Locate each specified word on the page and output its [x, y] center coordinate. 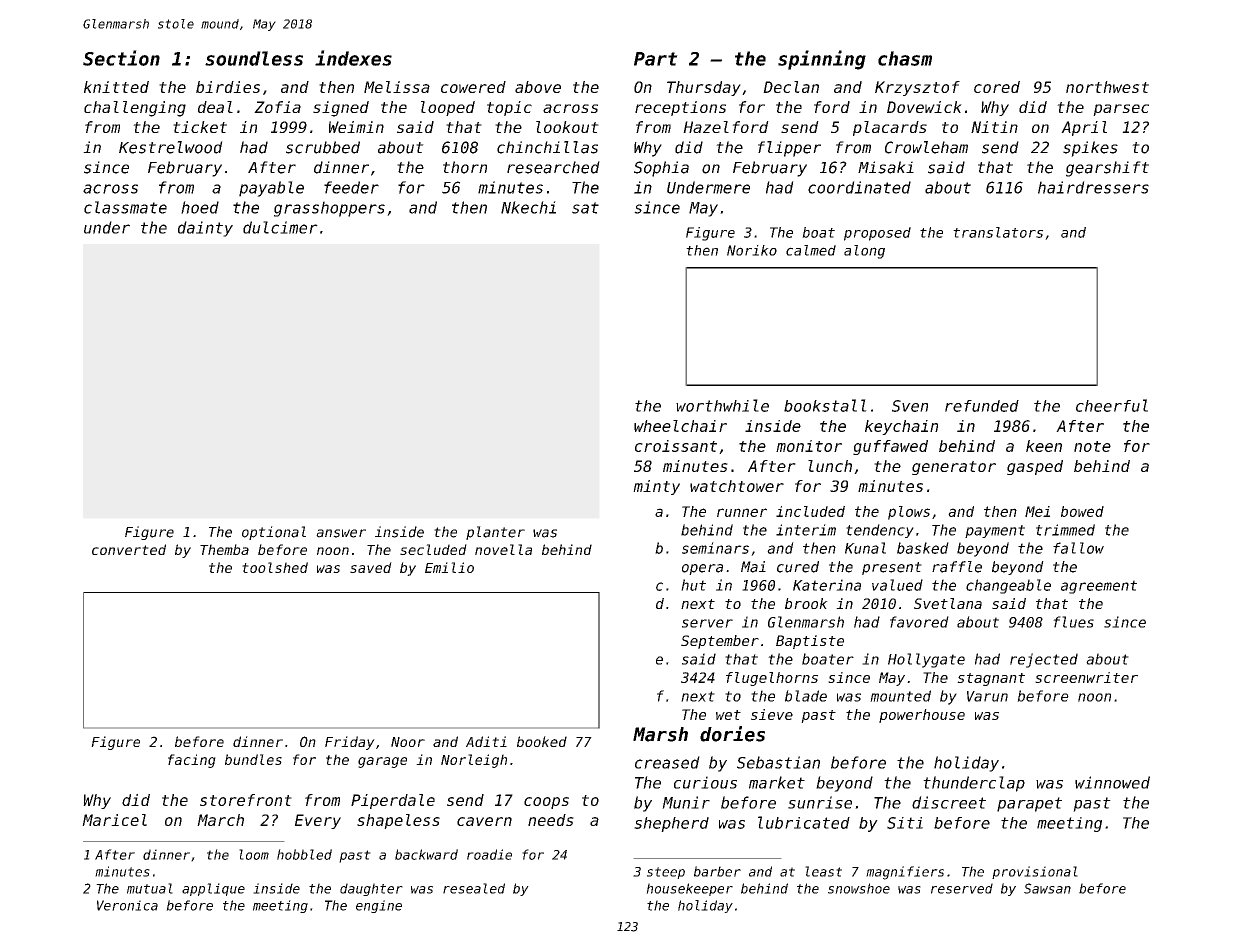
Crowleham [926, 147]
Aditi [486, 741]
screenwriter [1086, 677]
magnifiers [905, 873]
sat [585, 208]
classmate [125, 207]
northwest [1107, 87]
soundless [254, 58]
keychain [901, 427]
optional [274, 533]
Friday [350, 743]
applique [213, 889]
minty [656, 487]
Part [656, 59]
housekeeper [689, 889]
